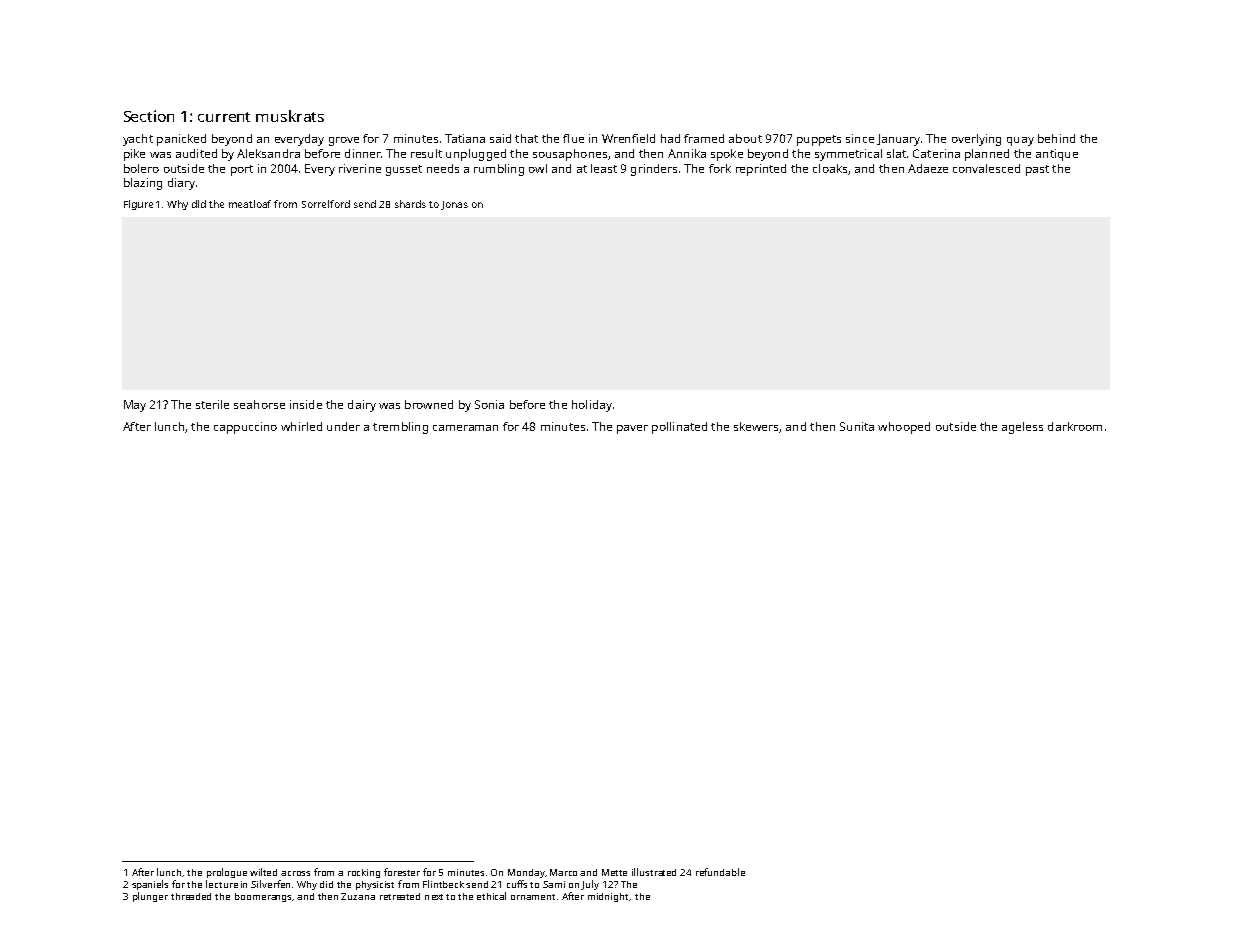  Describe the element at coordinates (196, 153) in the screenshot. I see `audited` at that location.
